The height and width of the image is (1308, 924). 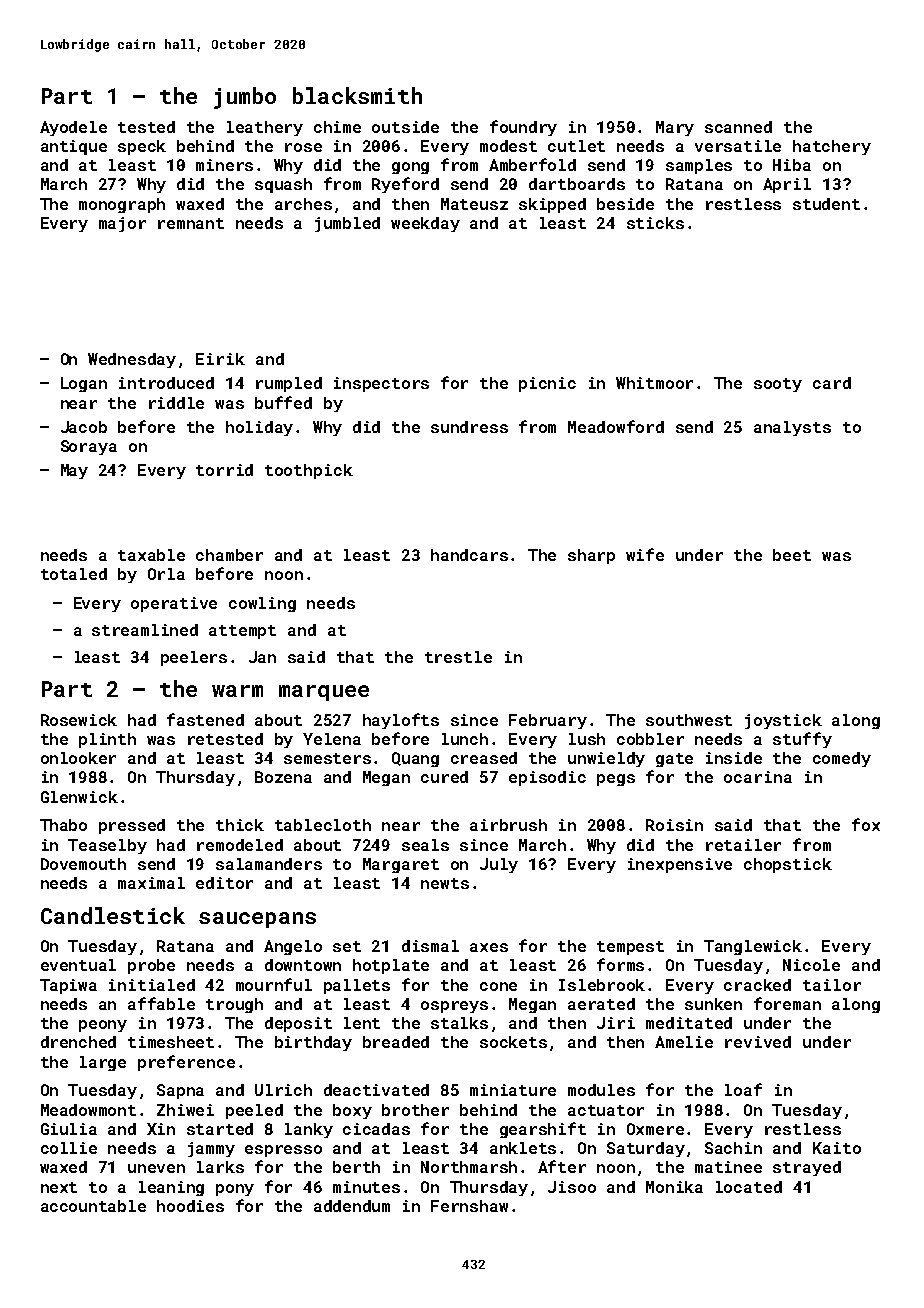 I want to click on sticks, so click(x=655, y=223).
